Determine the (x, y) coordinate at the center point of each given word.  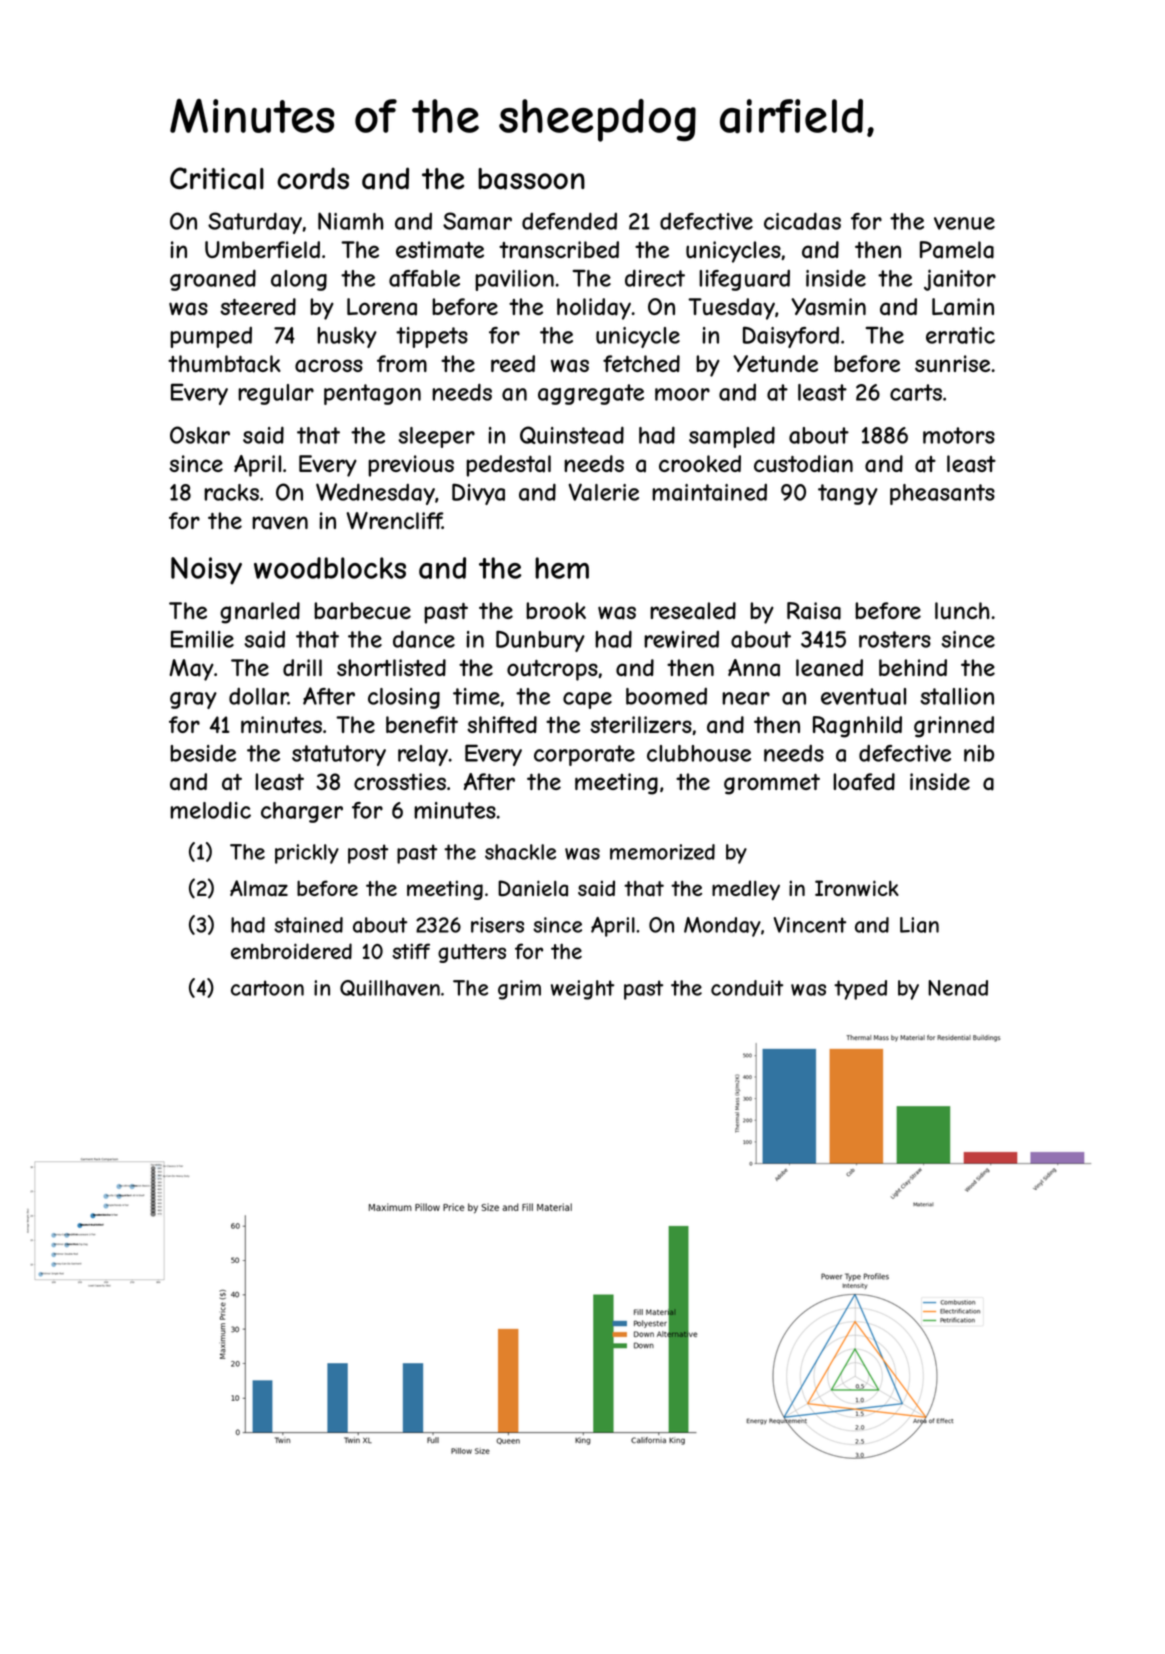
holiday (594, 309)
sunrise (952, 363)
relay (423, 755)
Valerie (604, 492)
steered (258, 306)
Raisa (814, 611)
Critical (217, 178)
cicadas (802, 221)
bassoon (531, 179)
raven (280, 523)
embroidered (291, 951)
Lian (919, 925)
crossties (400, 781)
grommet (772, 784)
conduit (747, 988)
